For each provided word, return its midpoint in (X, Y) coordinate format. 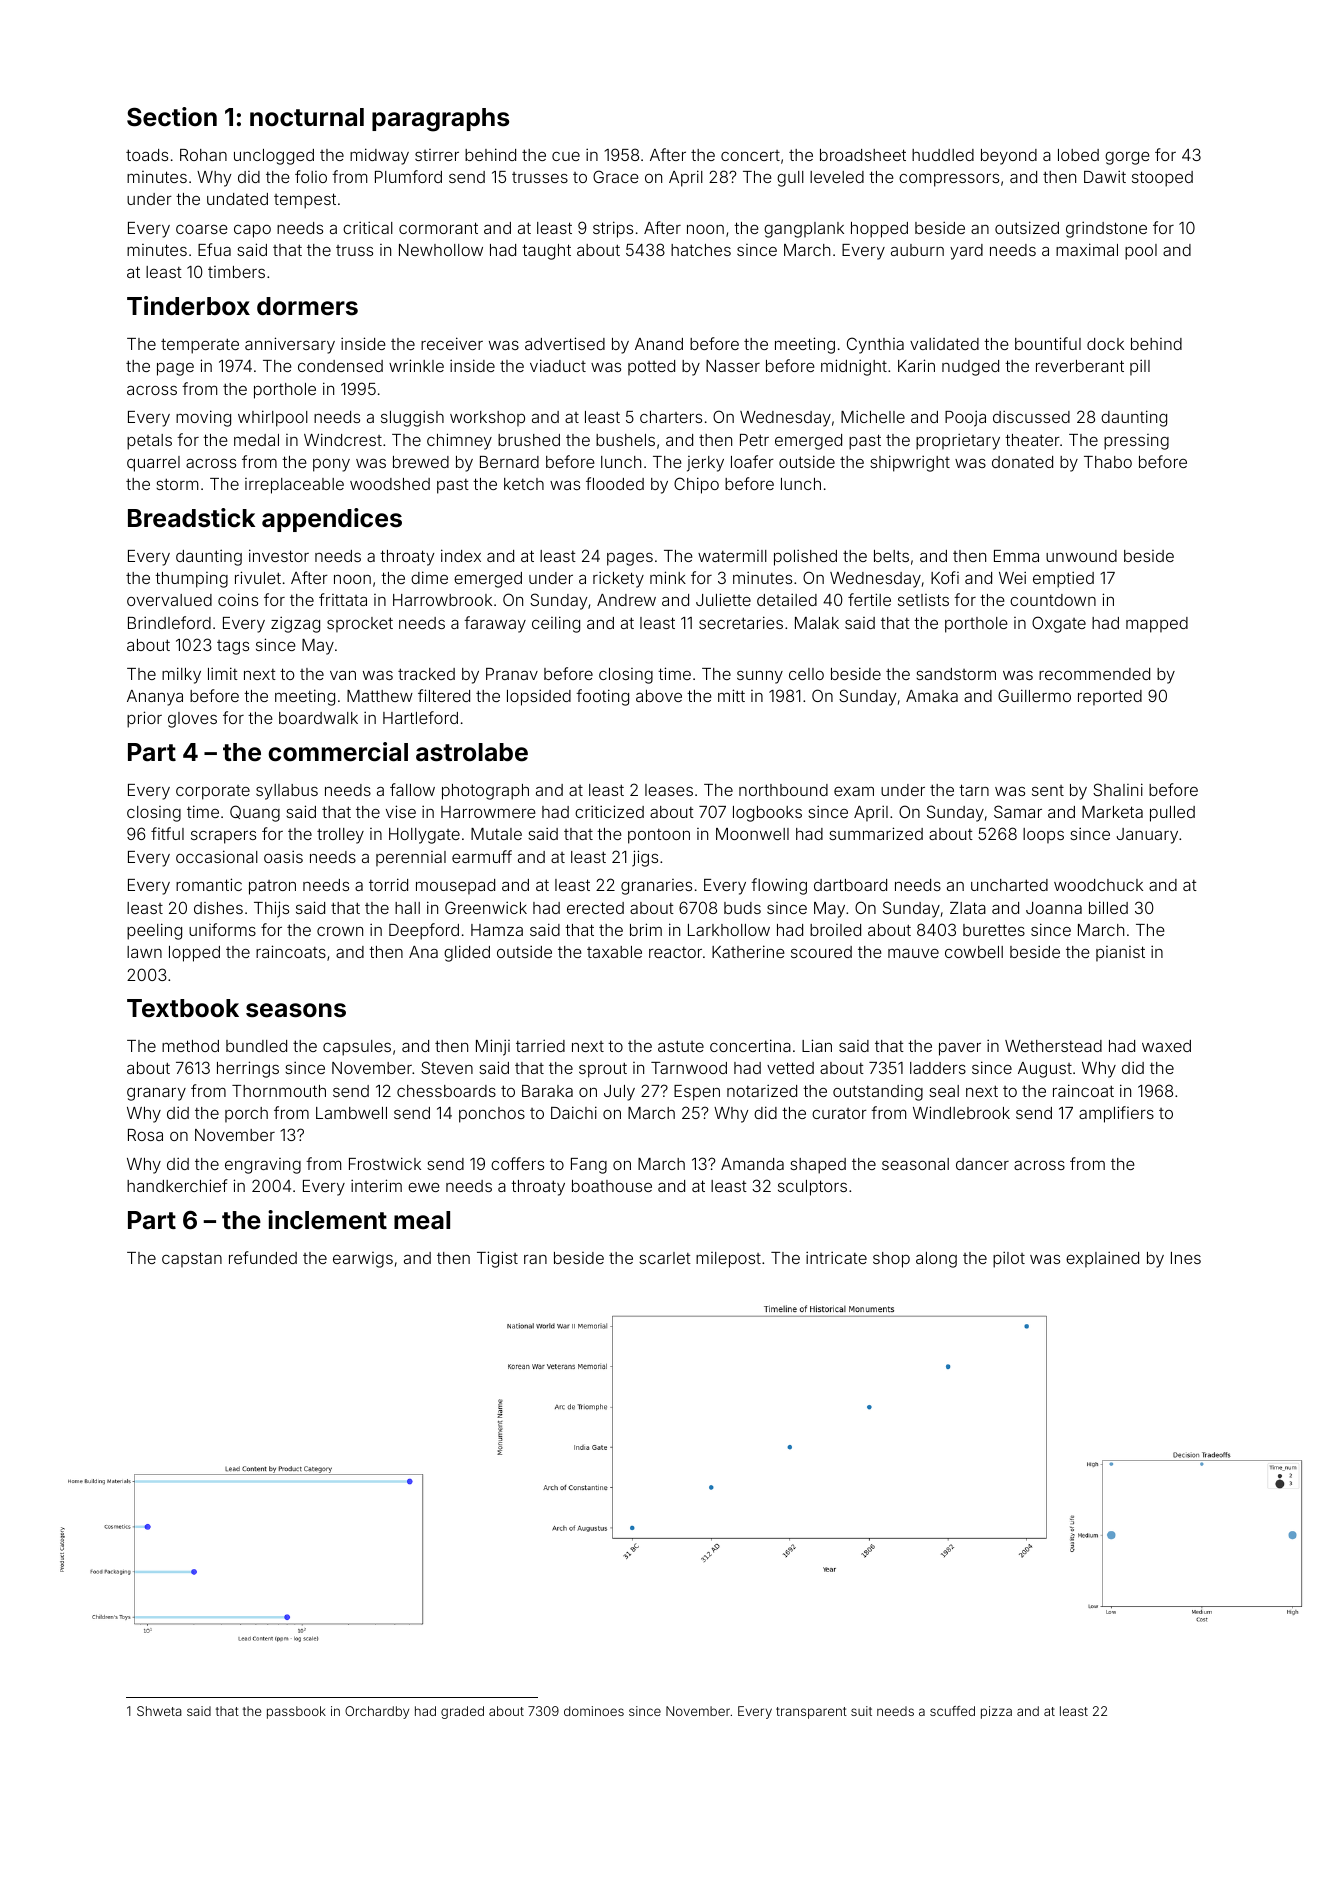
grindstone (1106, 229)
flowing (779, 886)
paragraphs (440, 120)
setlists (923, 600)
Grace (616, 176)
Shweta (159, 1711)
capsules (357, 1048)
